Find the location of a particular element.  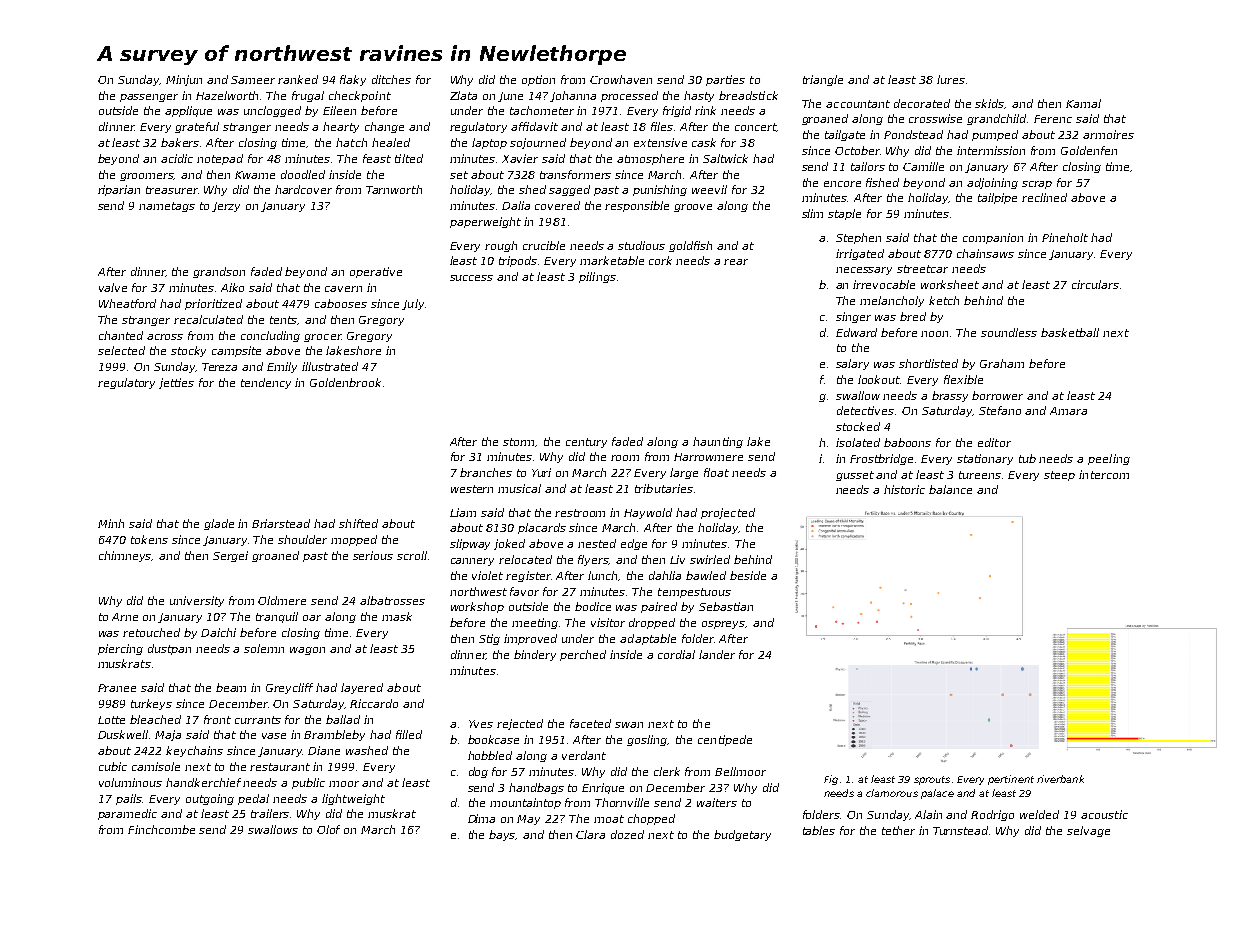

option is located at coordinates (538, 80).
